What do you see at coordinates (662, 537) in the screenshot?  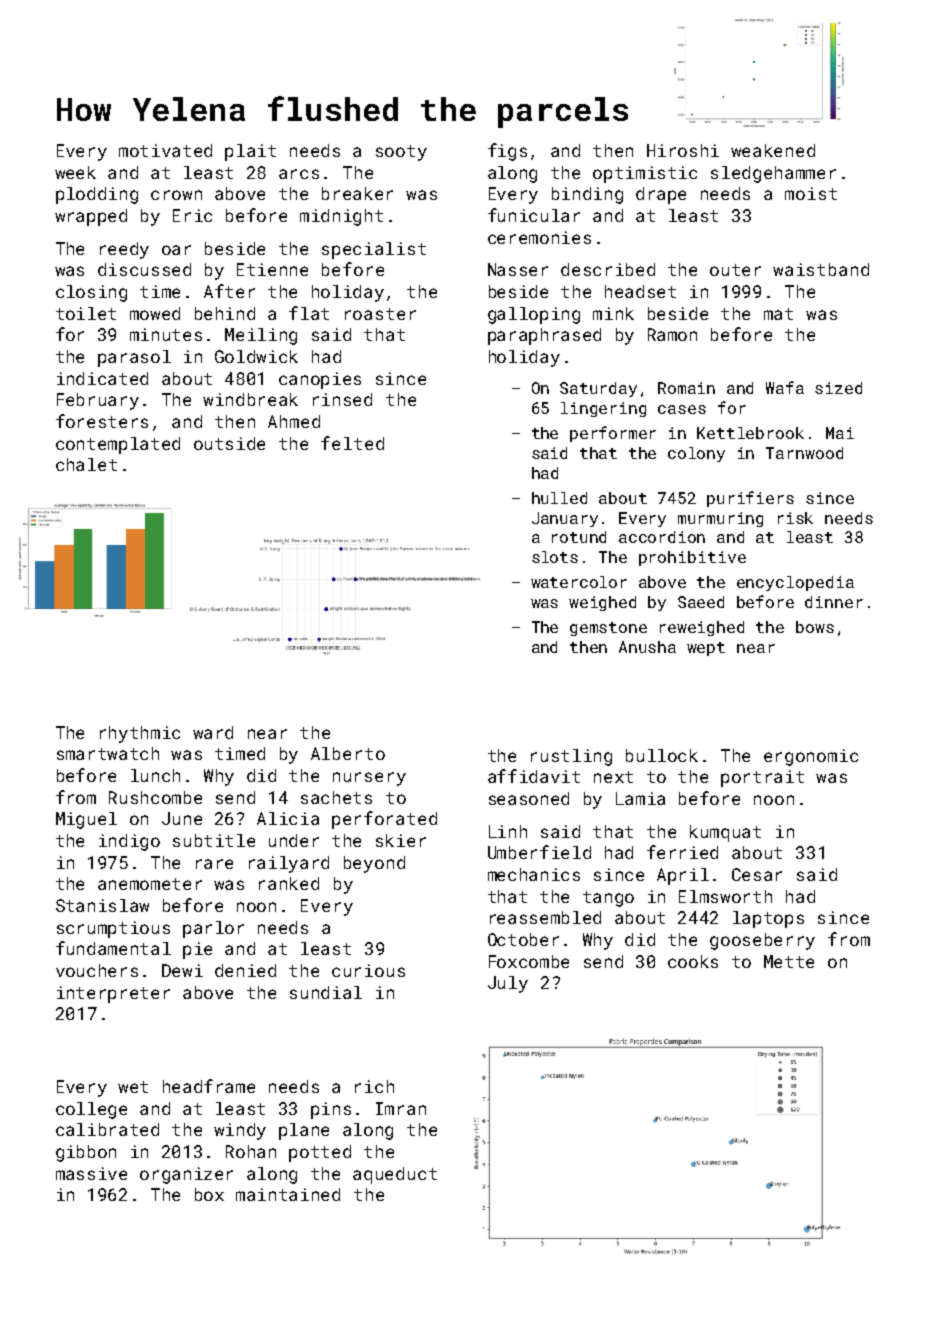 I see `accordion` at bounding box center [662, 537].
